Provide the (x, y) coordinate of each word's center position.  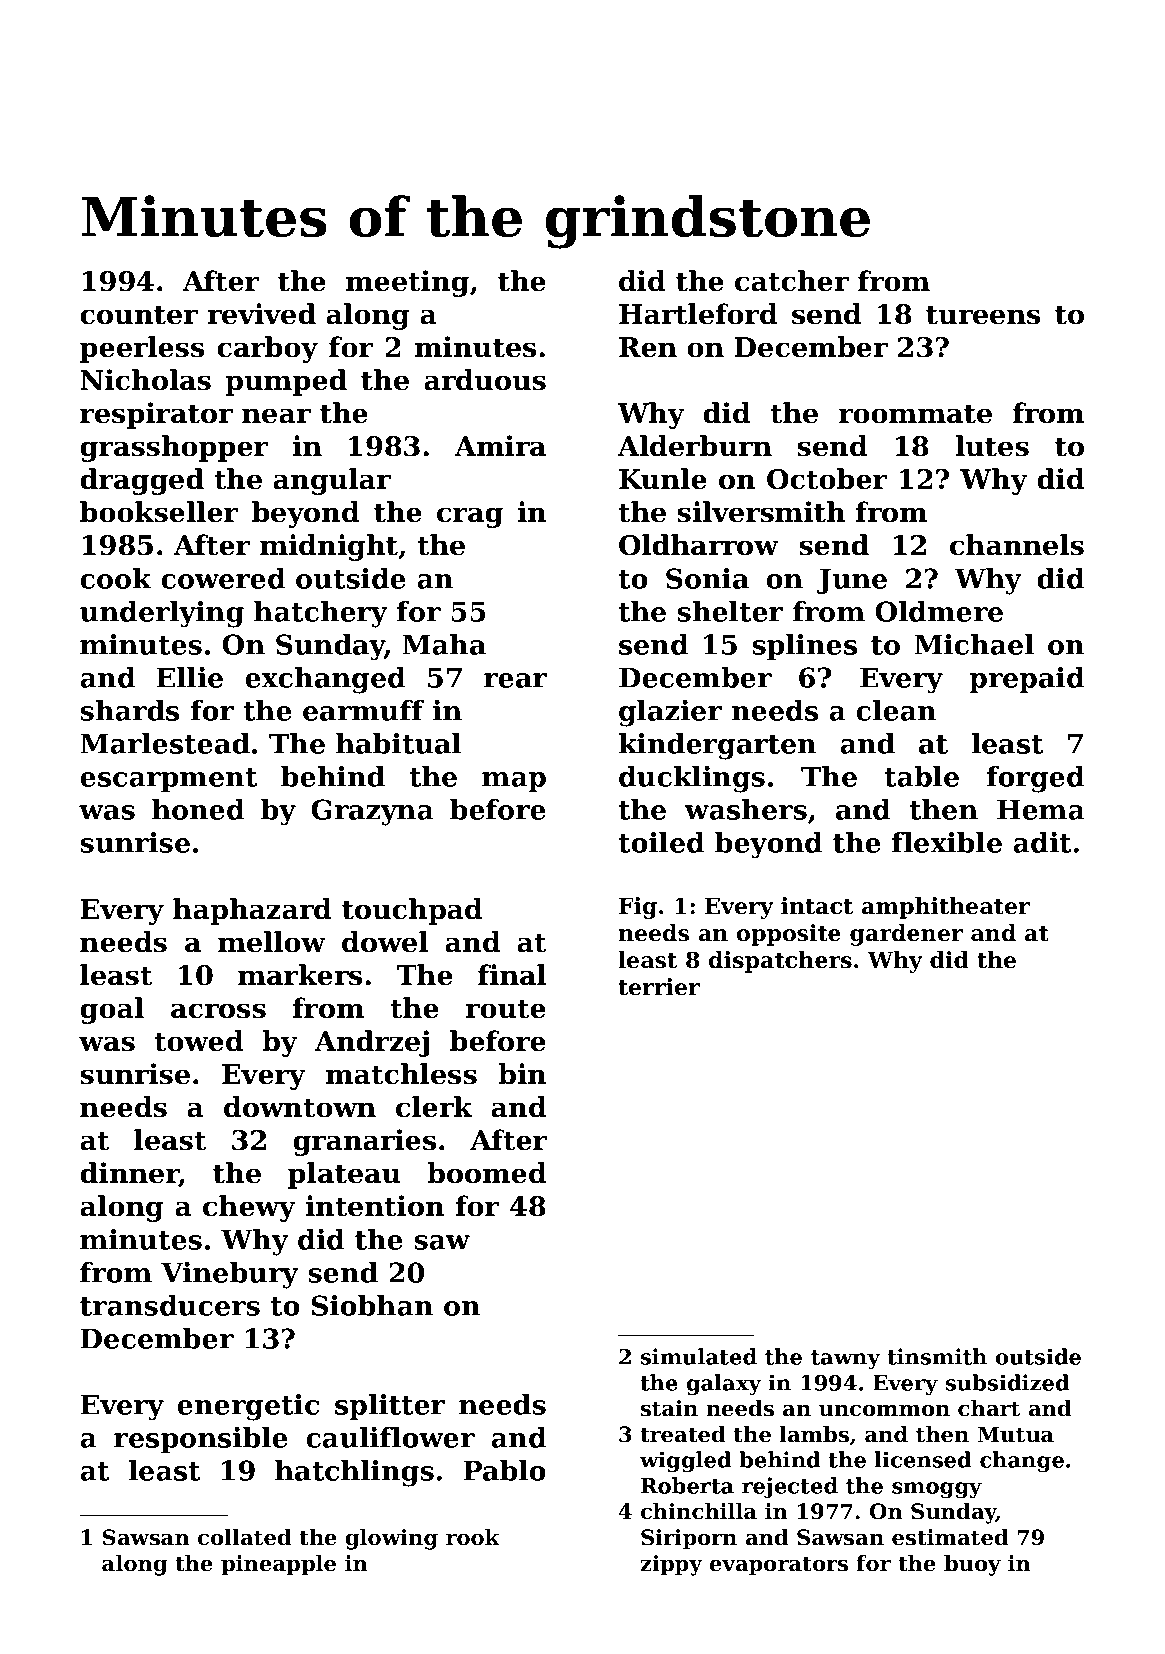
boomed (487, 1173)
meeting (407, 283)
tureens (983, 315)
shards (129, 710)
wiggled (685, 1461)
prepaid (1027, 680)
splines (804, 647)
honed (198, 809)
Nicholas (145, 380)
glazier (670, 713)
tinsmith (937, 1356)
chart (989, 1408)
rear (515, 680)
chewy (249, 1208)
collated (245, 1537)
